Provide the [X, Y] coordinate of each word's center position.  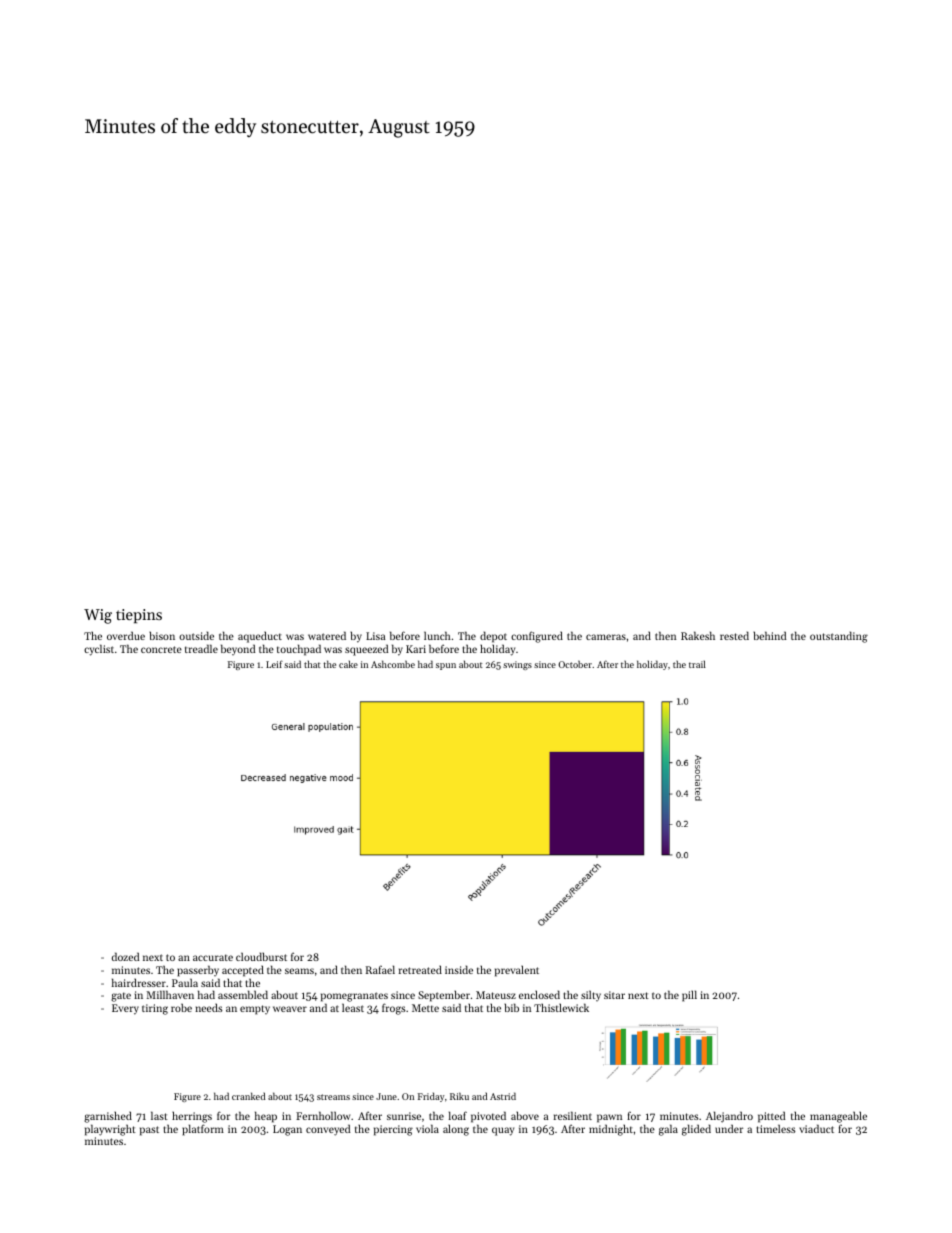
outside [196, 635]
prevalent [517, 971]
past [149, 1131]
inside [459, 969]
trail [697, 664]
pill [689, 996]
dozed [125, 956]
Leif [274, 664]
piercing [393, 1130]
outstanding [839, 637]
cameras [606, 637]
